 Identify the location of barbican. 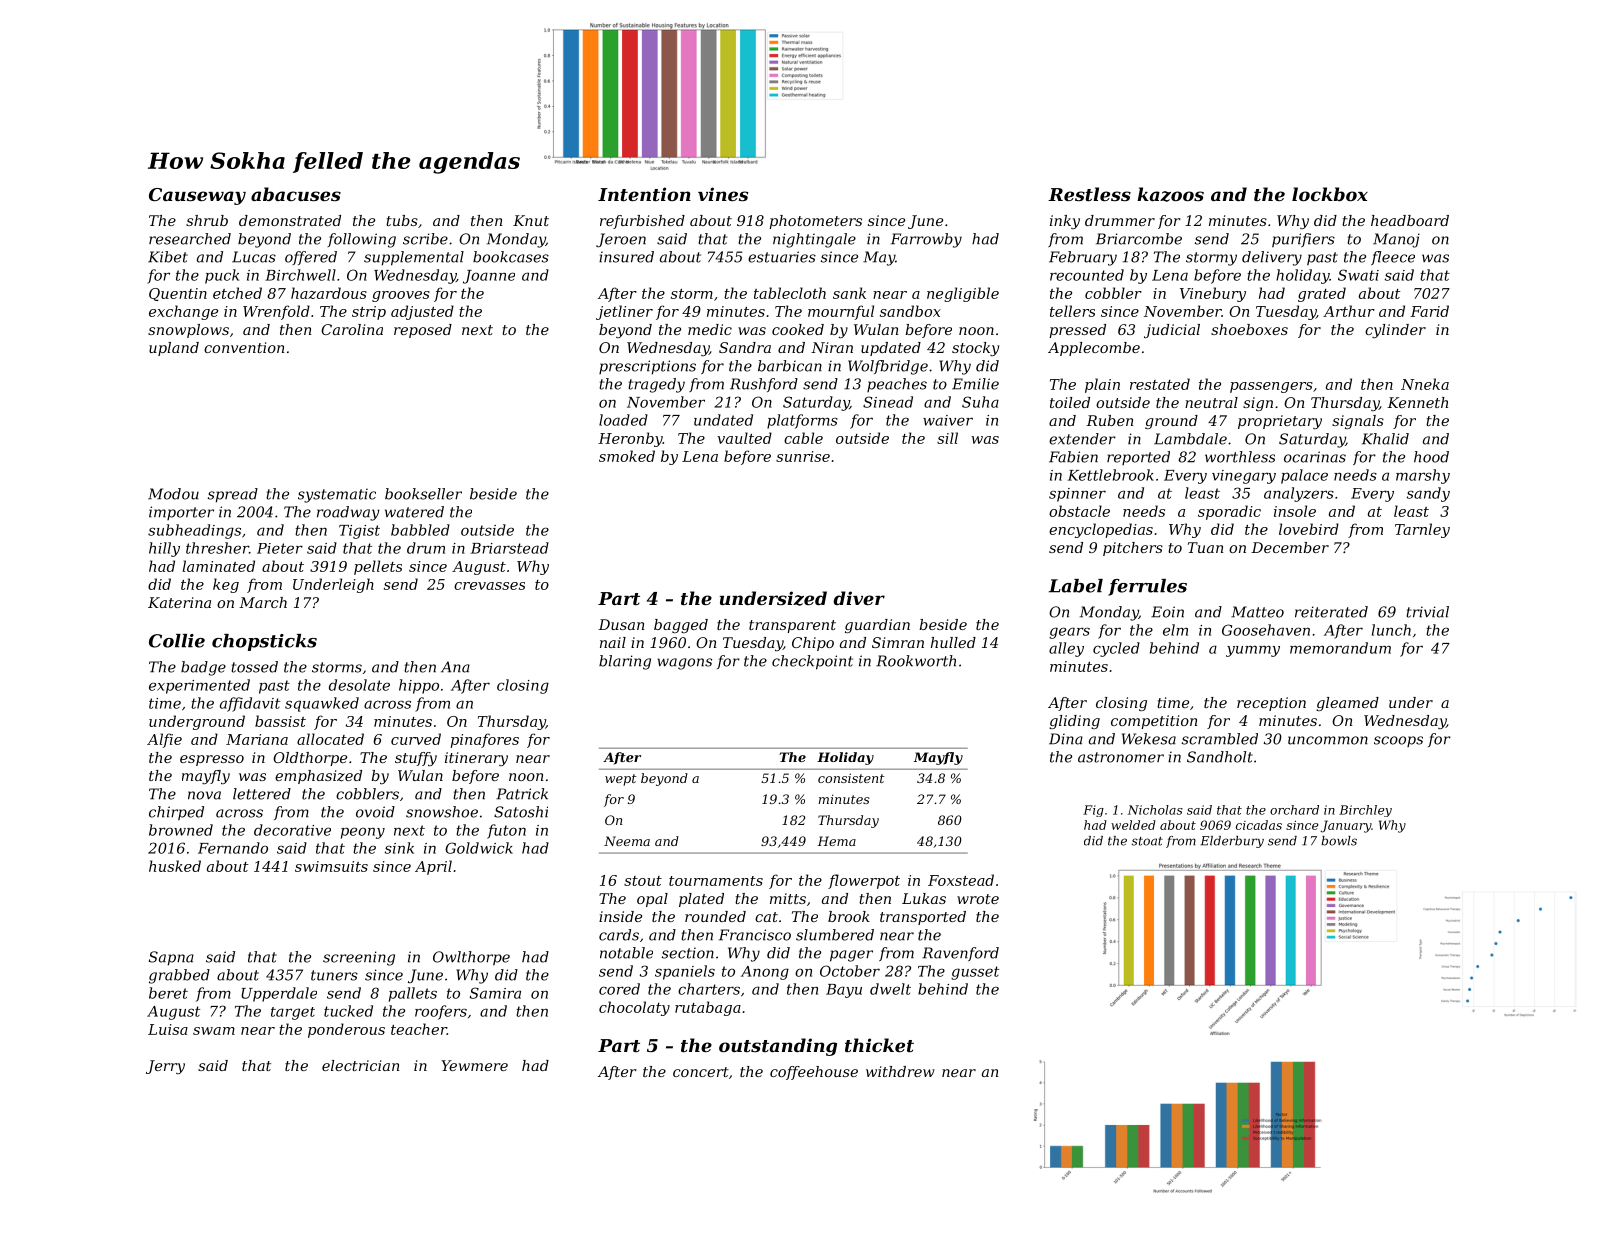
(790, 366).
